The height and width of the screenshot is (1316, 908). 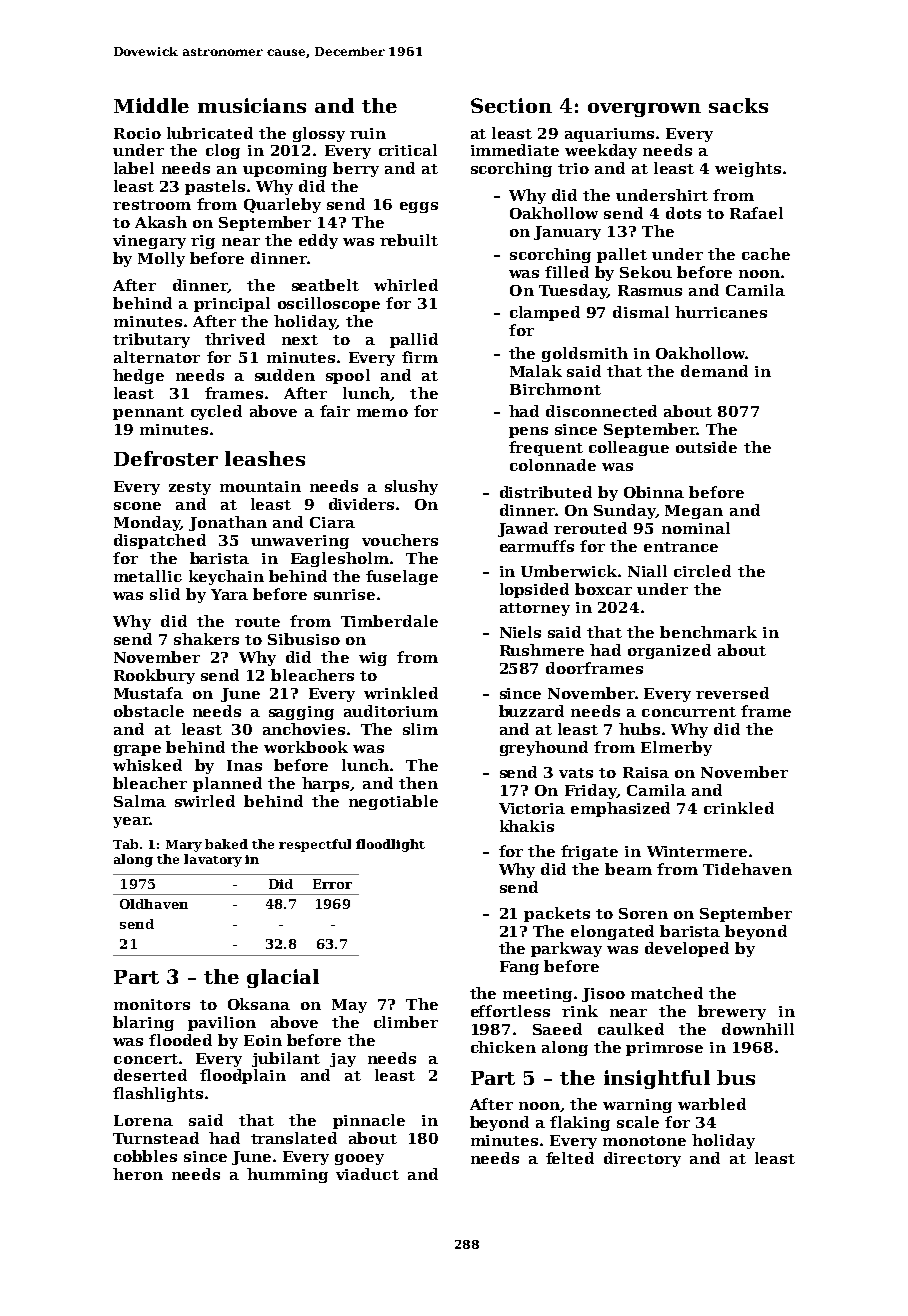 I want to click on rebuilt, so click(x=409, y=240).
